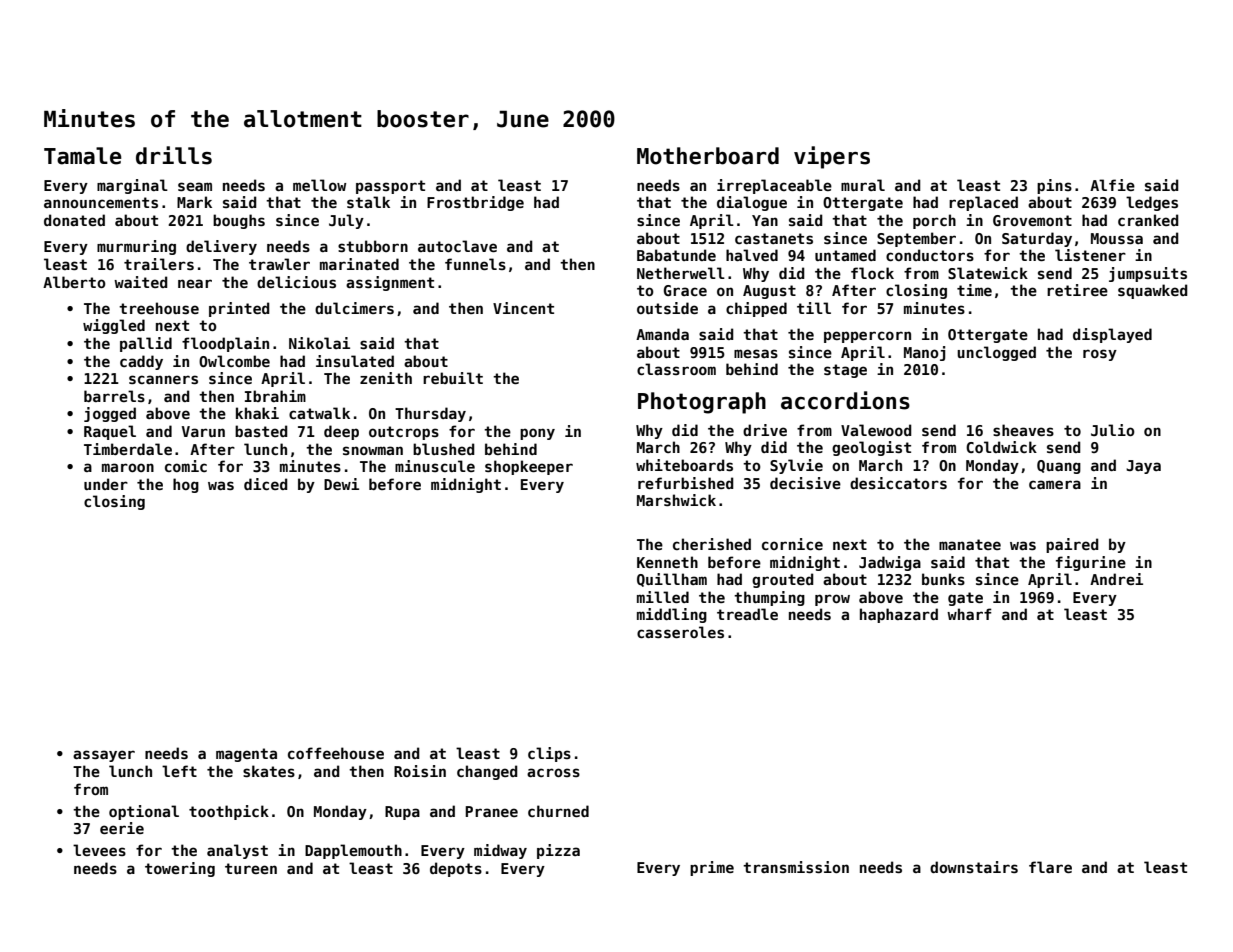  What do you see at coordinates (1116, 579) in the image?
I see `Andrei` at bounding box center [1116, 579].
